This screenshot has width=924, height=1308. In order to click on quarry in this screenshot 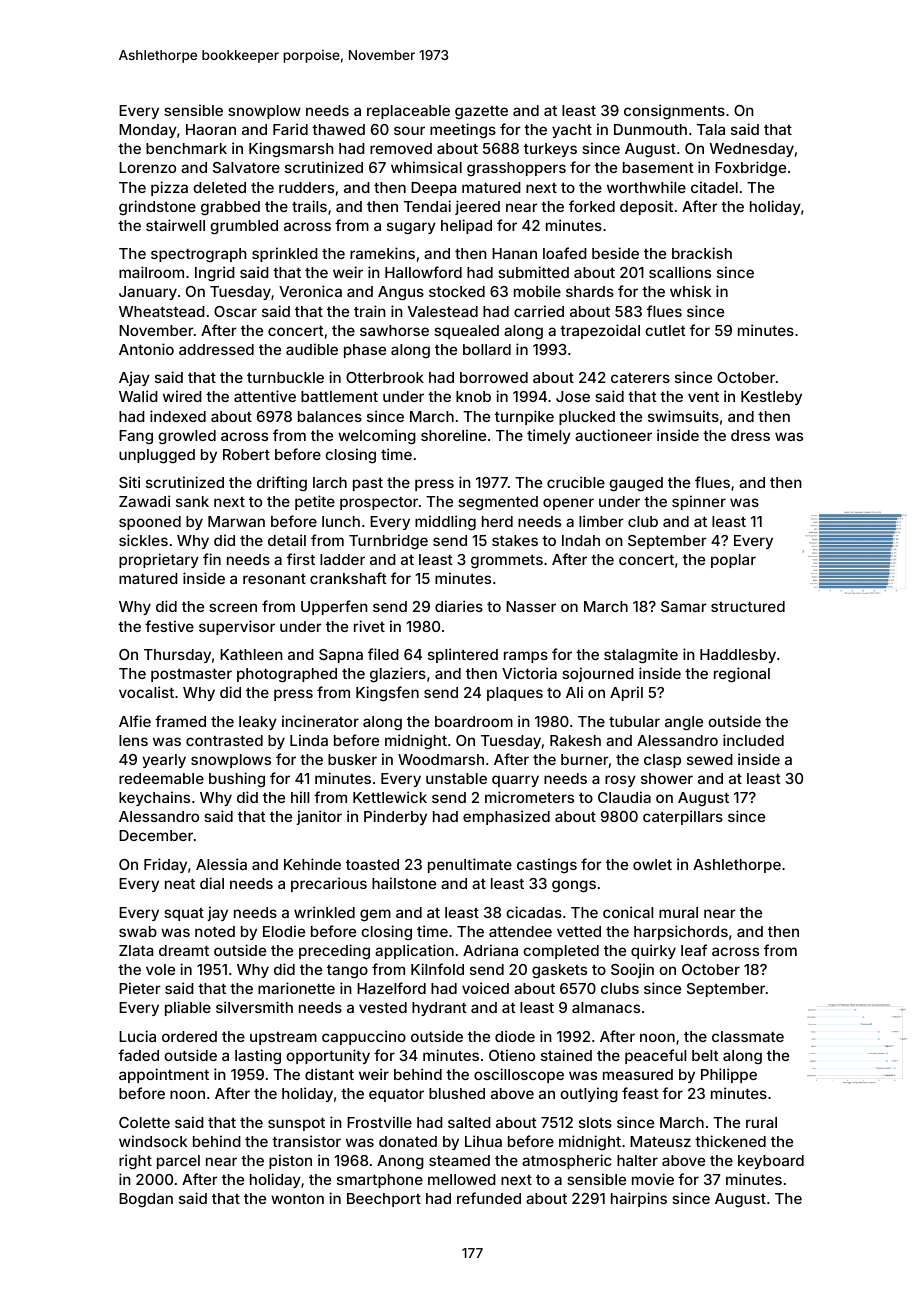, I will do `click(515, 781)`.
